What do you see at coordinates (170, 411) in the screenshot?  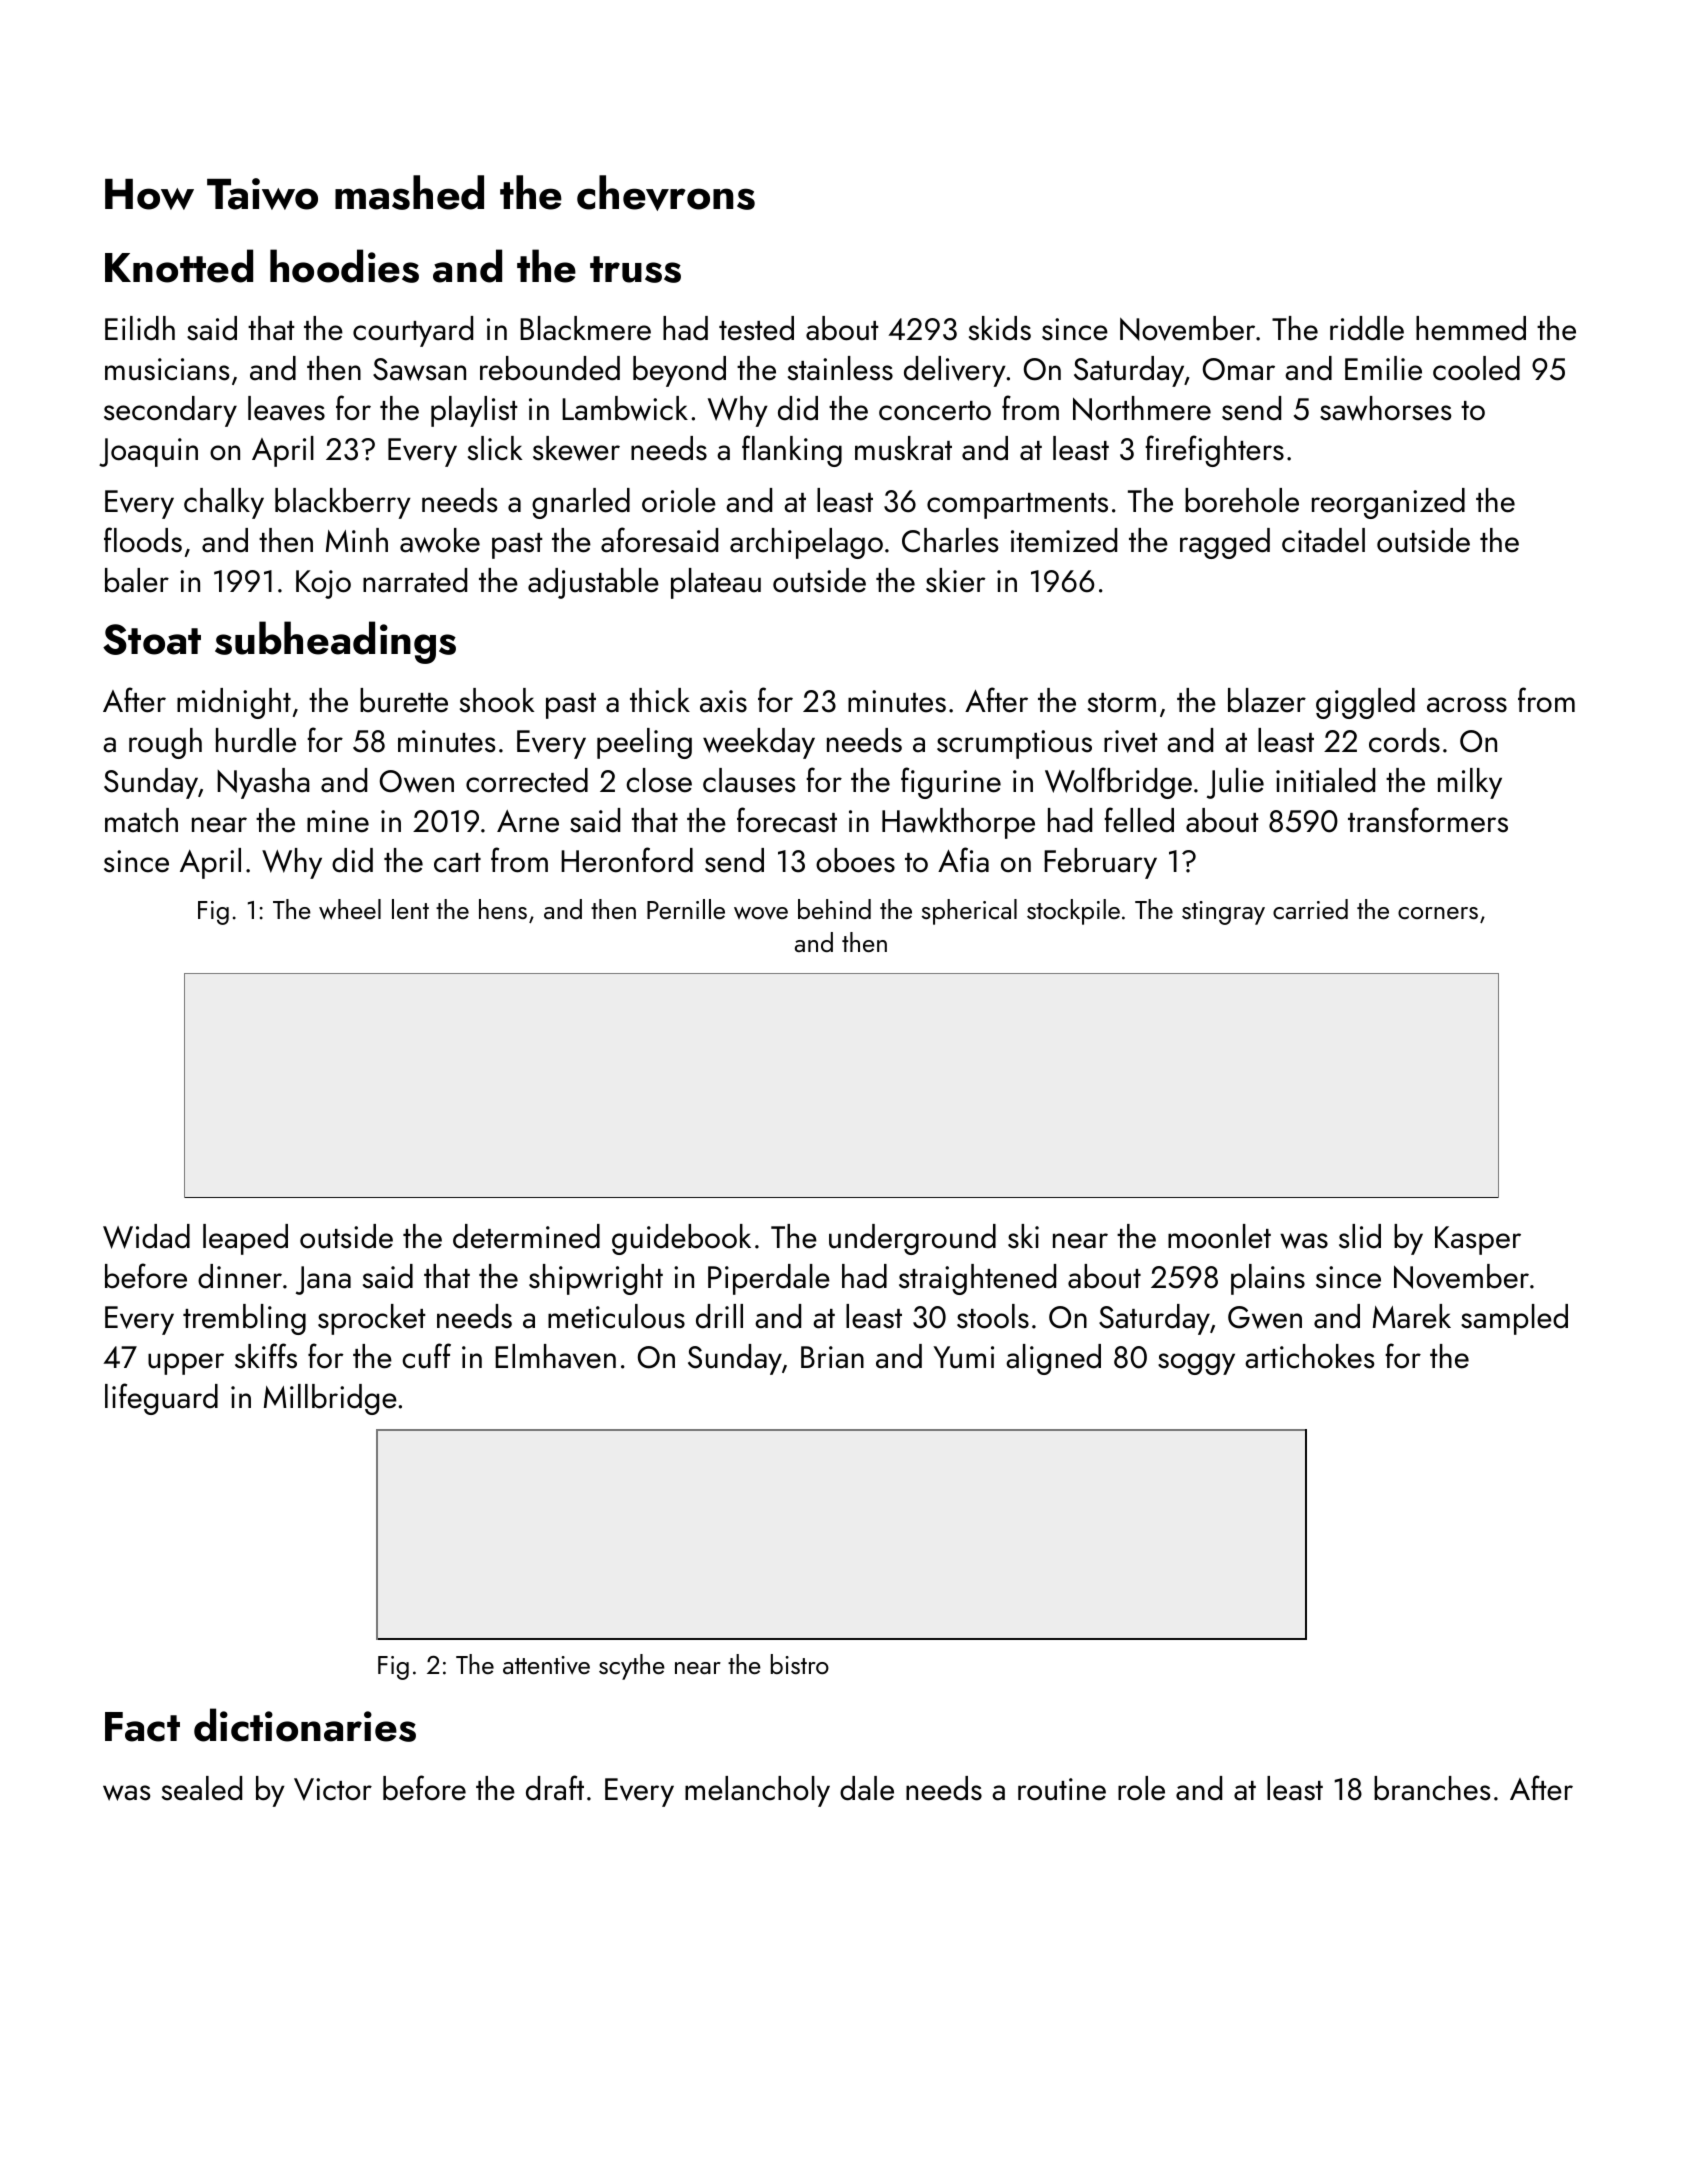 I see `secondary` at bounding box center [170, 411].
